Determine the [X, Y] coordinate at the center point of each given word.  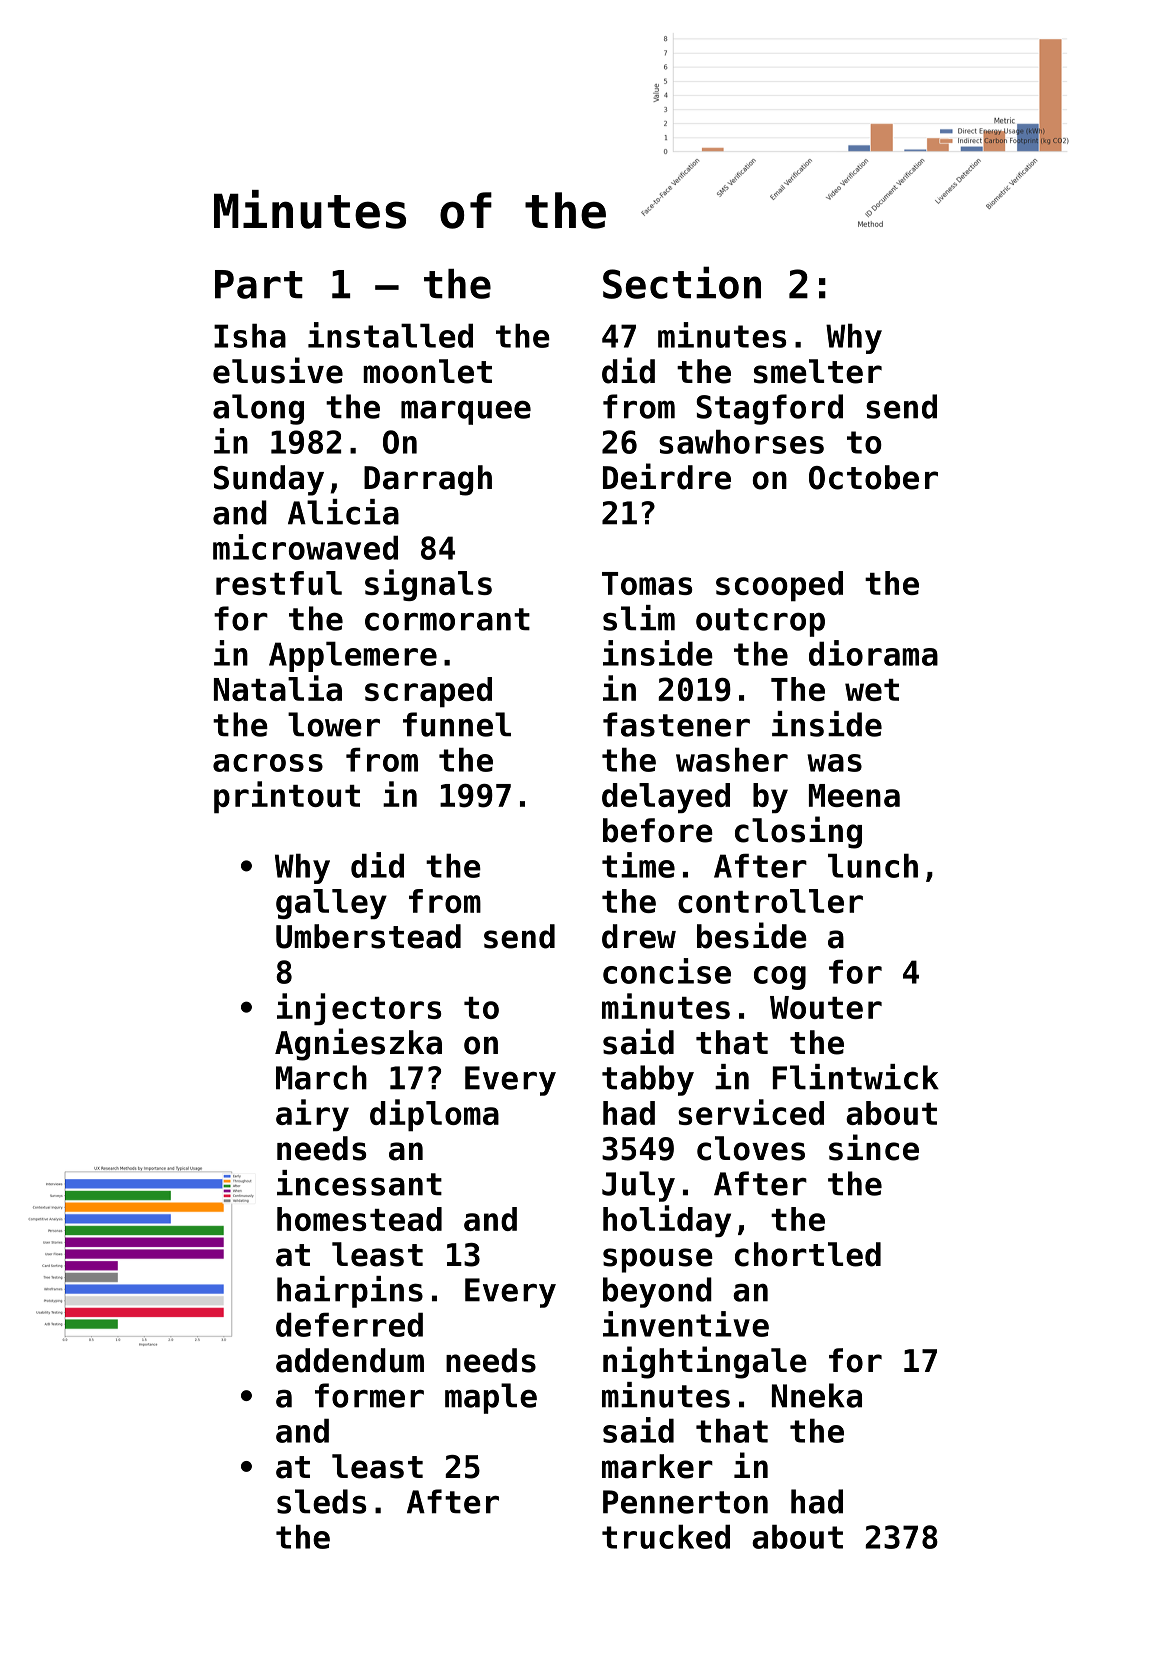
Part [259, 284]
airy [312, 1115]
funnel [457, 724]
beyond [657, 1292]
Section [682, 282]
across [268, 763]
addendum [350, 1360]
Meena [854, 795]
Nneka [817, 1395]
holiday [667, 1221]
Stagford [769, 409]
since [874, 1147]
